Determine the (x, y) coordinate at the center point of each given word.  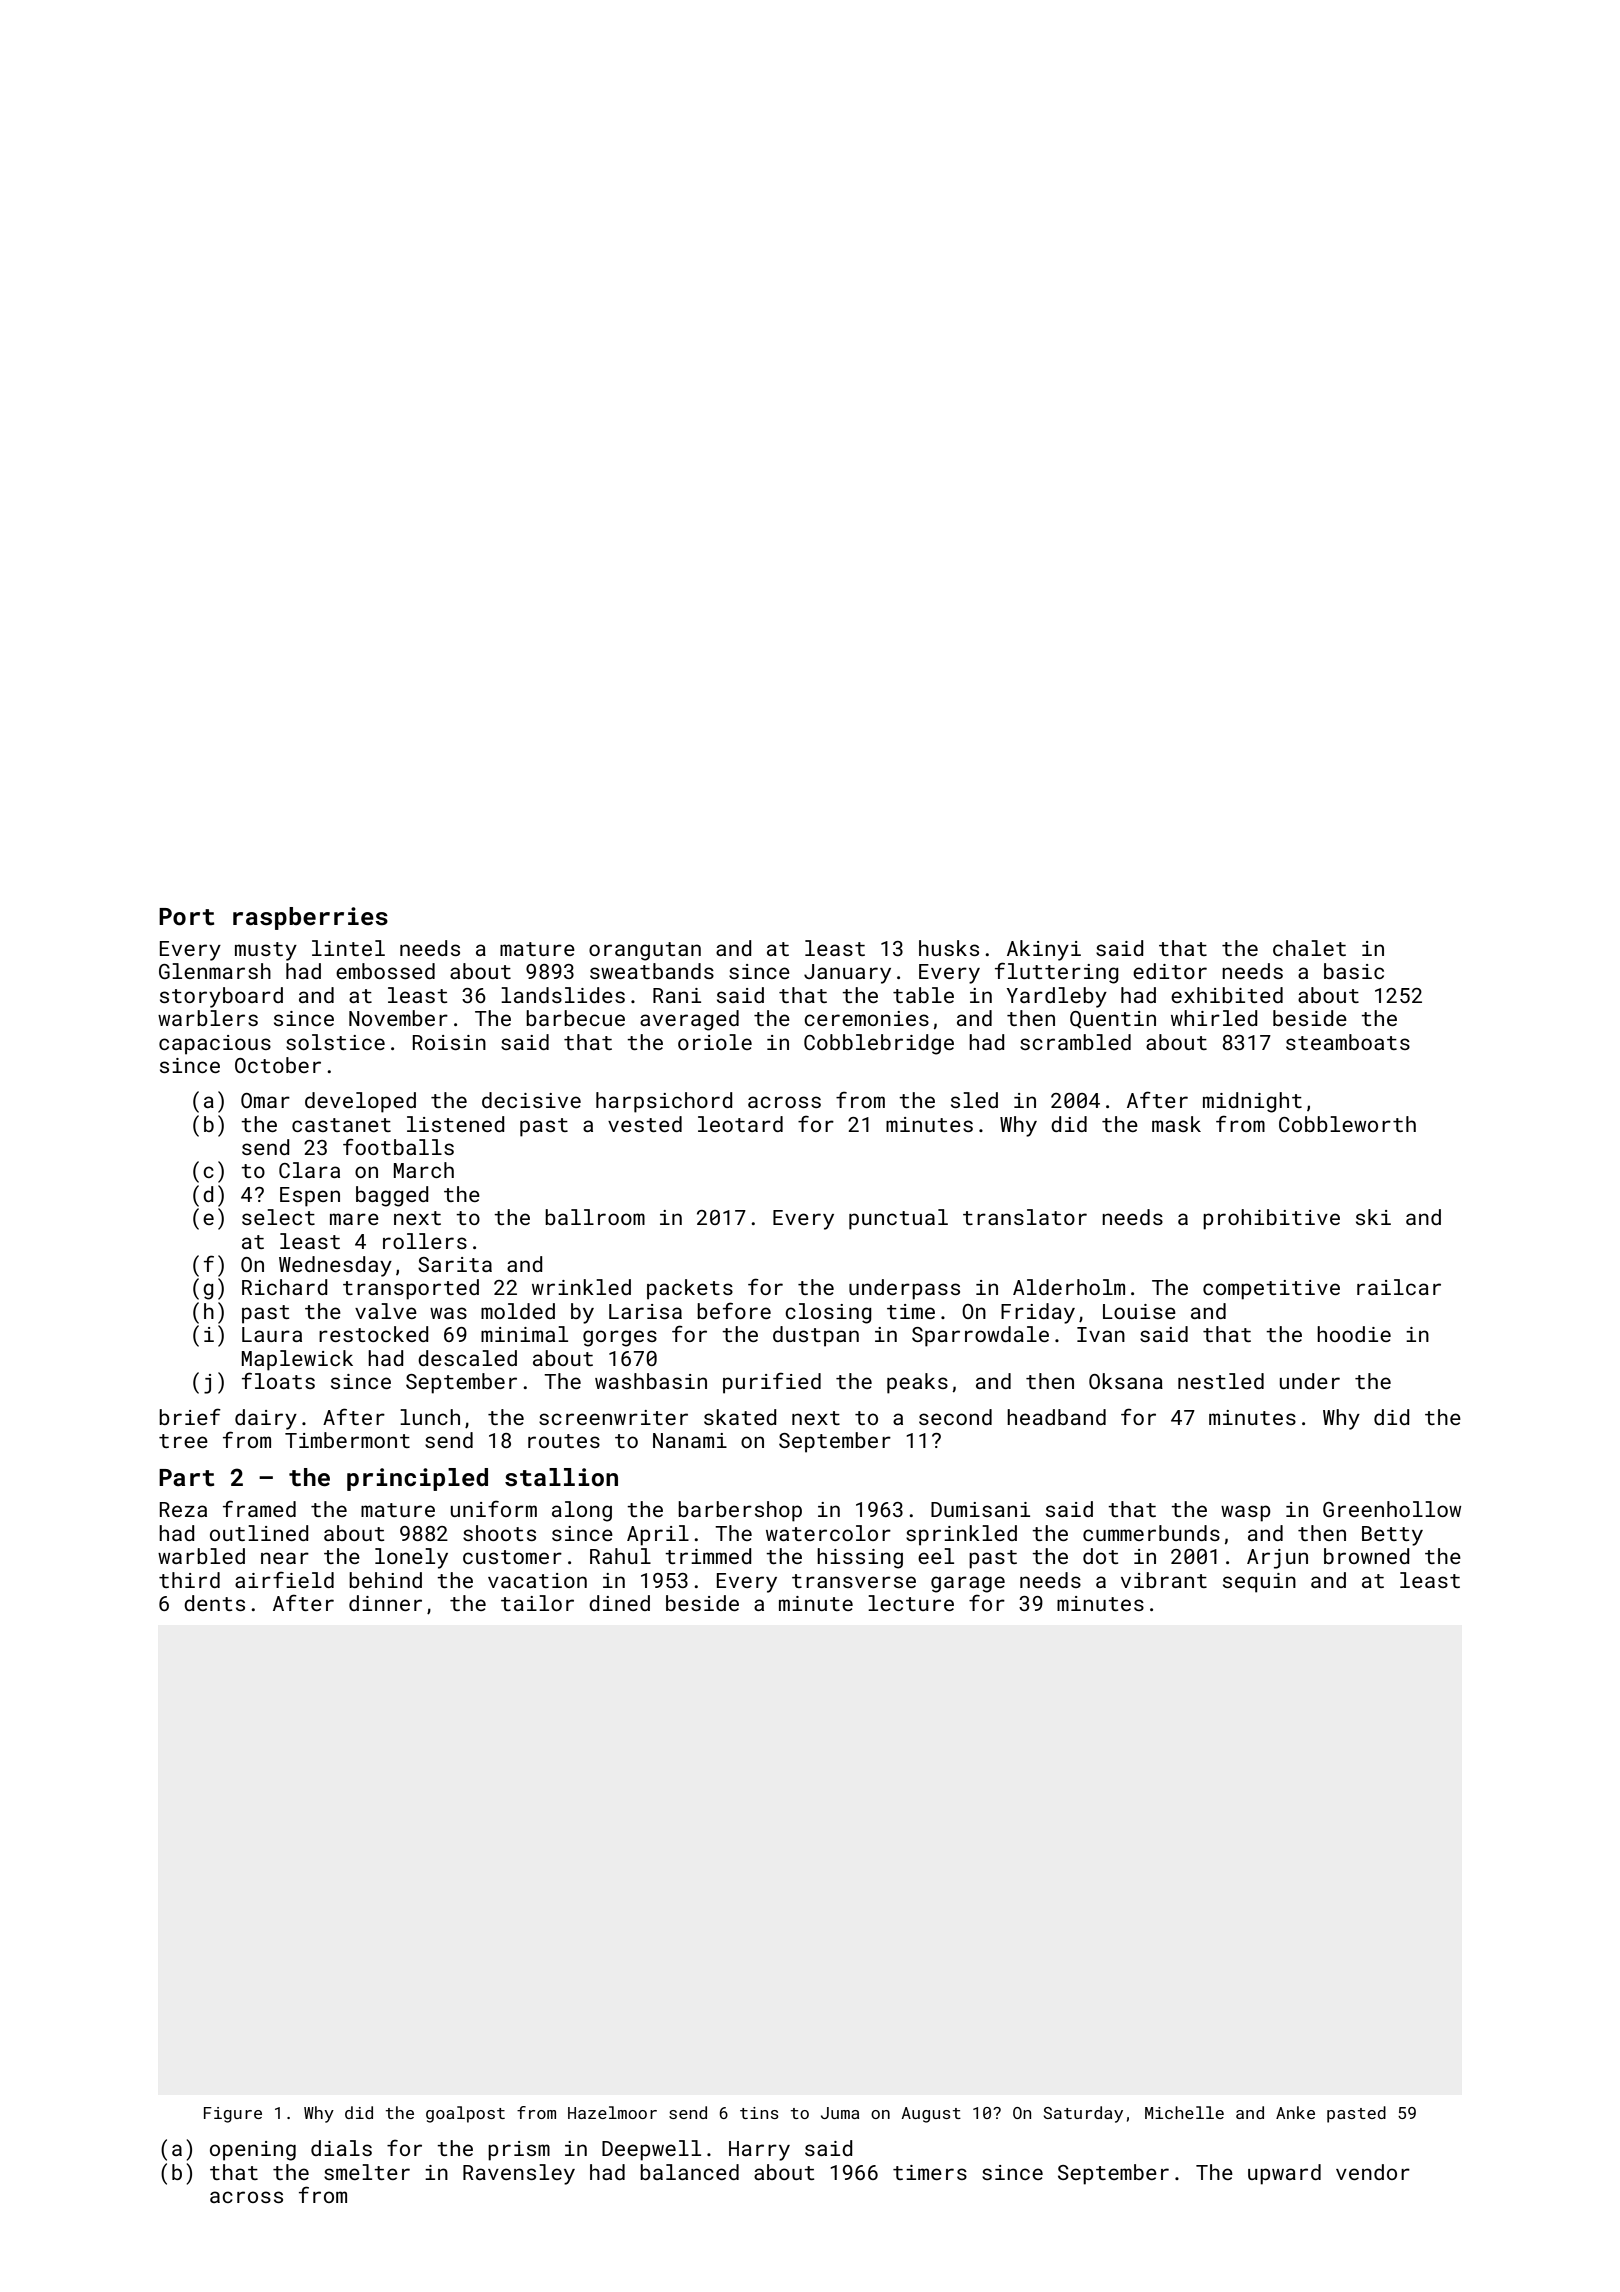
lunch (430, 1417)
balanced (689, 2172)
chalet (1309, 948)
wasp (1246, 1513)
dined (619, 1603)
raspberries (310, 918)
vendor (1373, 2172)
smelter (367, 2172)
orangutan (645, 951)
